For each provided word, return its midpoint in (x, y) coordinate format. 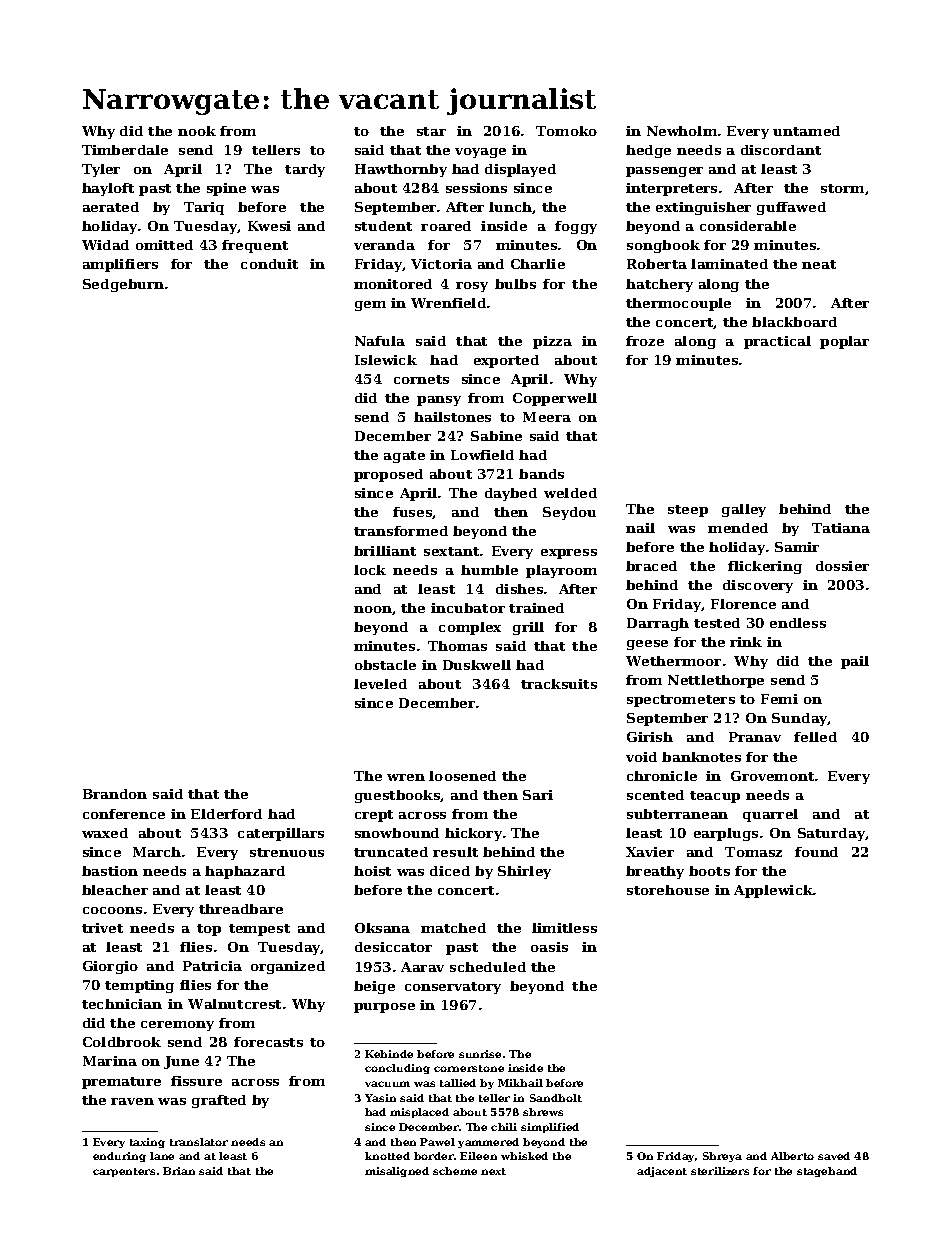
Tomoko (566, 131)
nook (197, 131)
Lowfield (482, 455)
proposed (388, 475)
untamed (806, 131)
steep (688, 511)
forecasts (268, 1042)
